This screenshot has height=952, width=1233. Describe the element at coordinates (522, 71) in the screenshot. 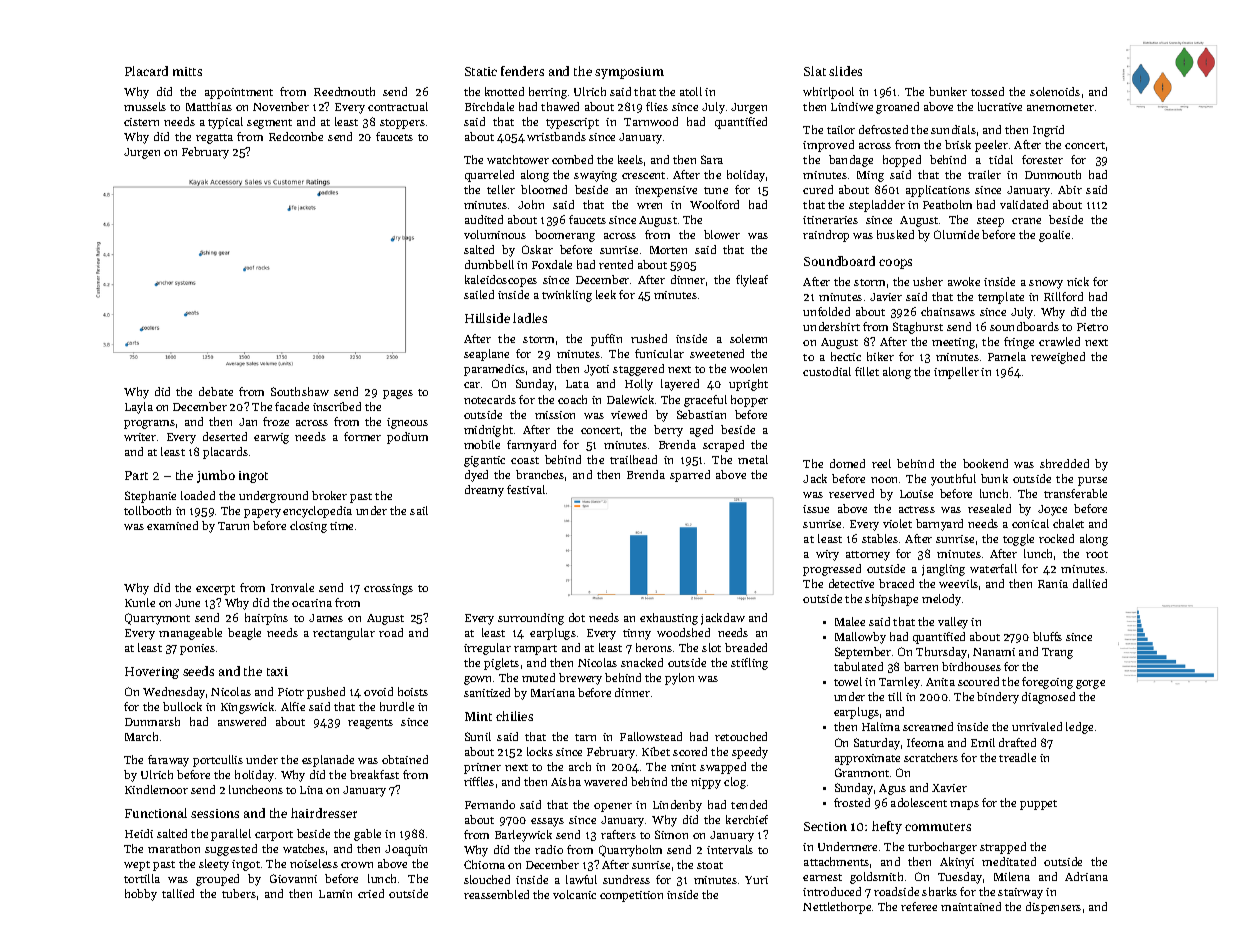

I see `fenders` at that location.
